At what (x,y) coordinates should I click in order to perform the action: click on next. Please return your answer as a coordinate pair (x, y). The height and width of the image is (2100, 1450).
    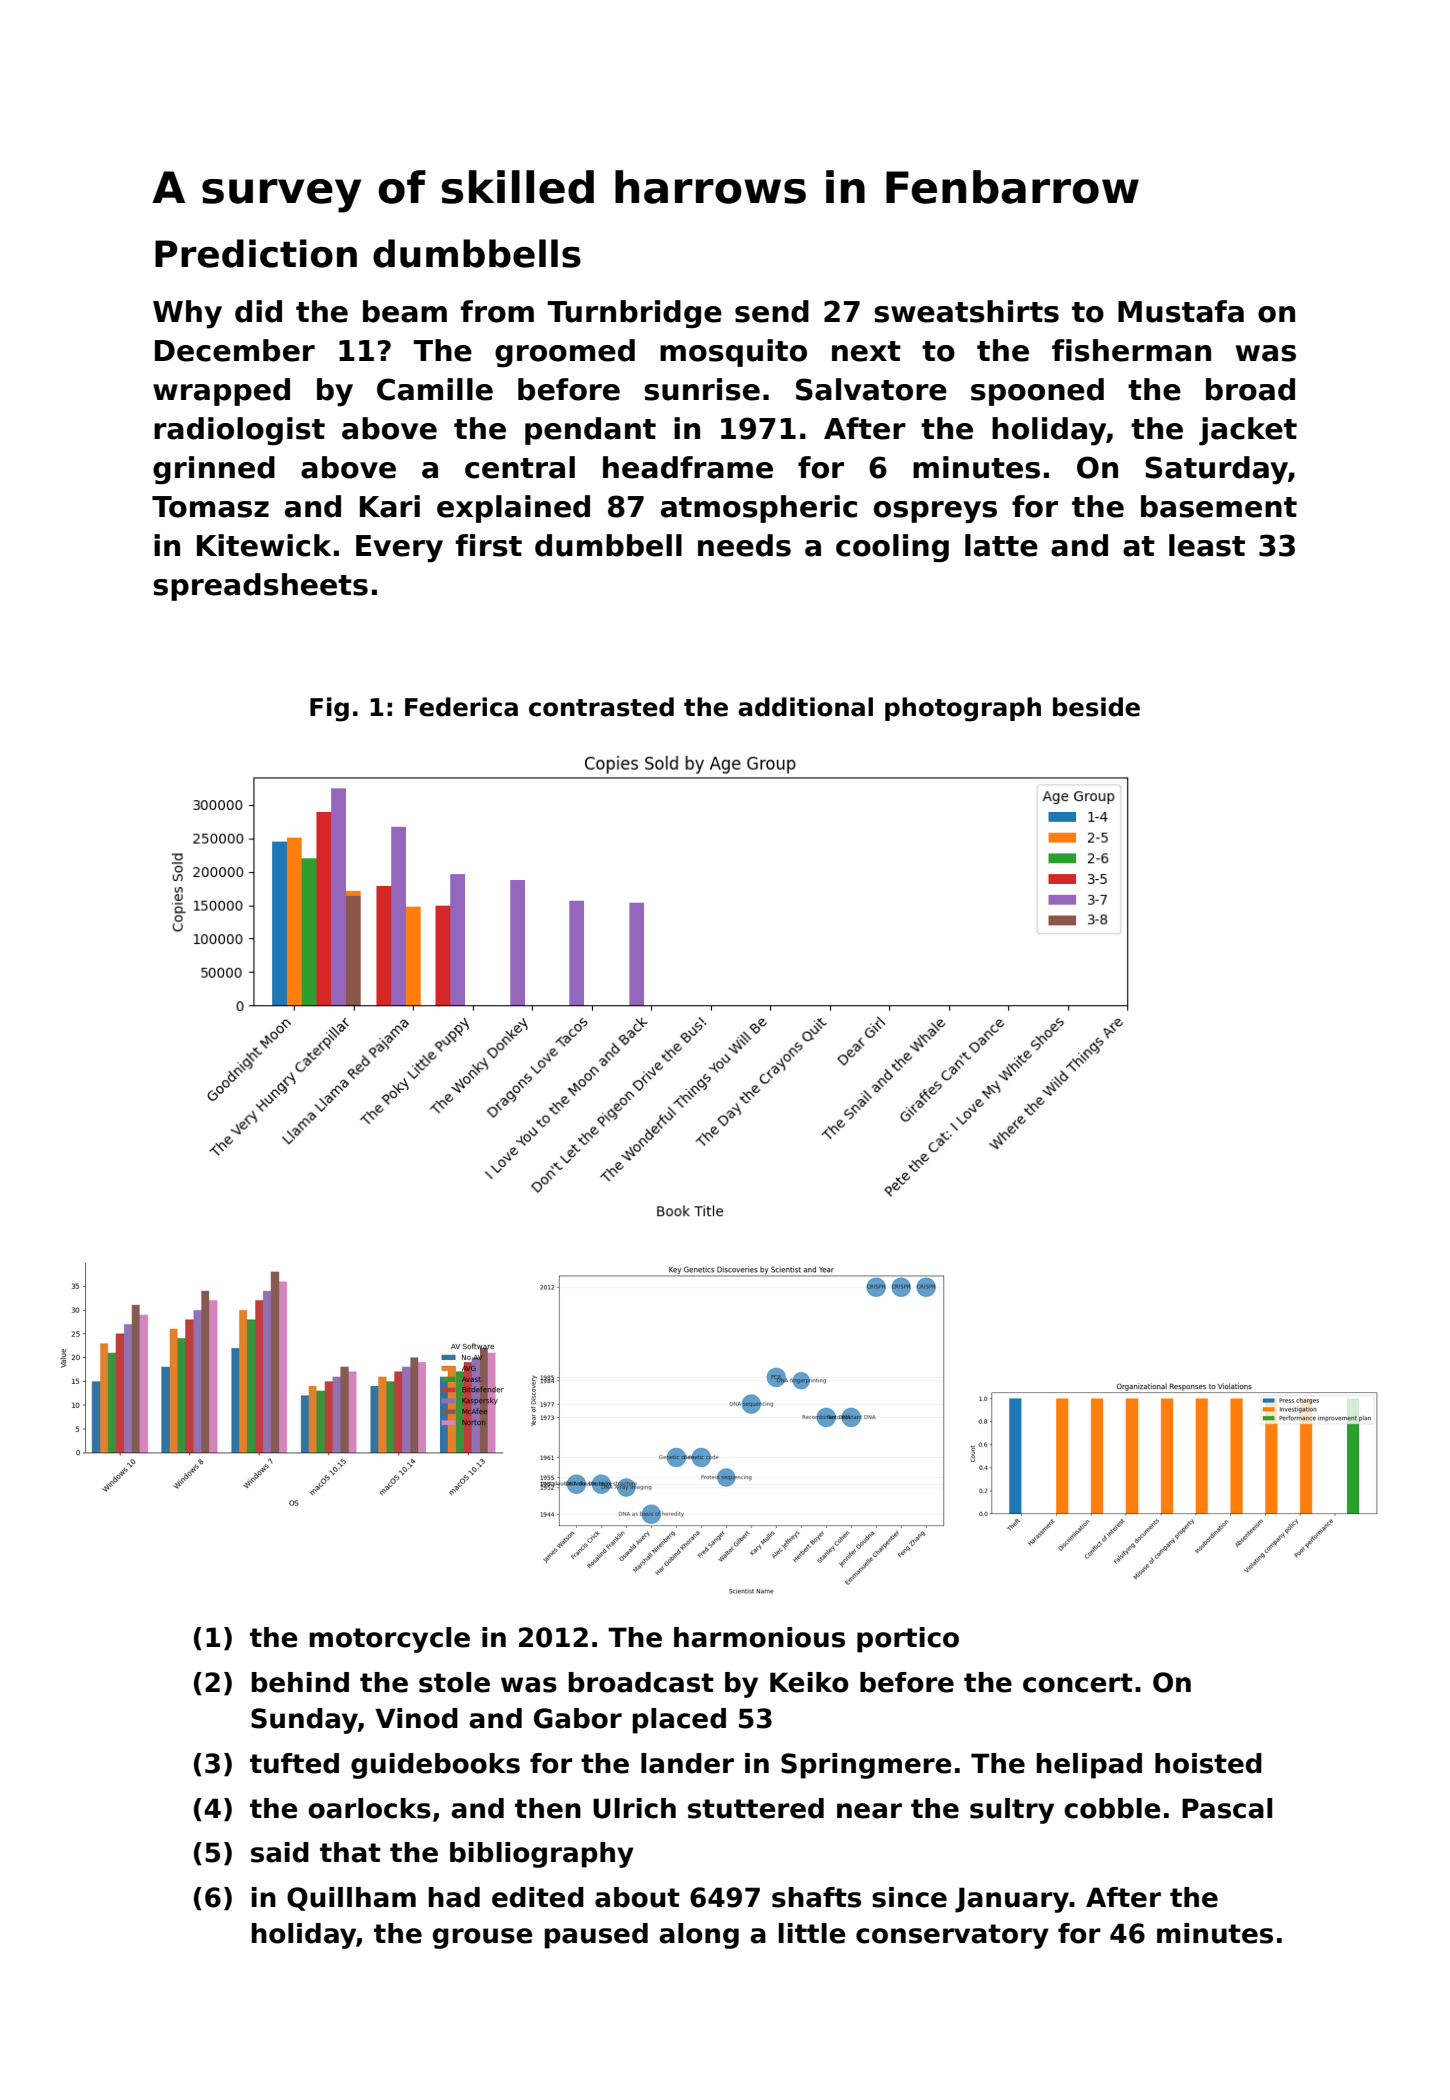
    Looking at the image, I should click on (866, 351).
